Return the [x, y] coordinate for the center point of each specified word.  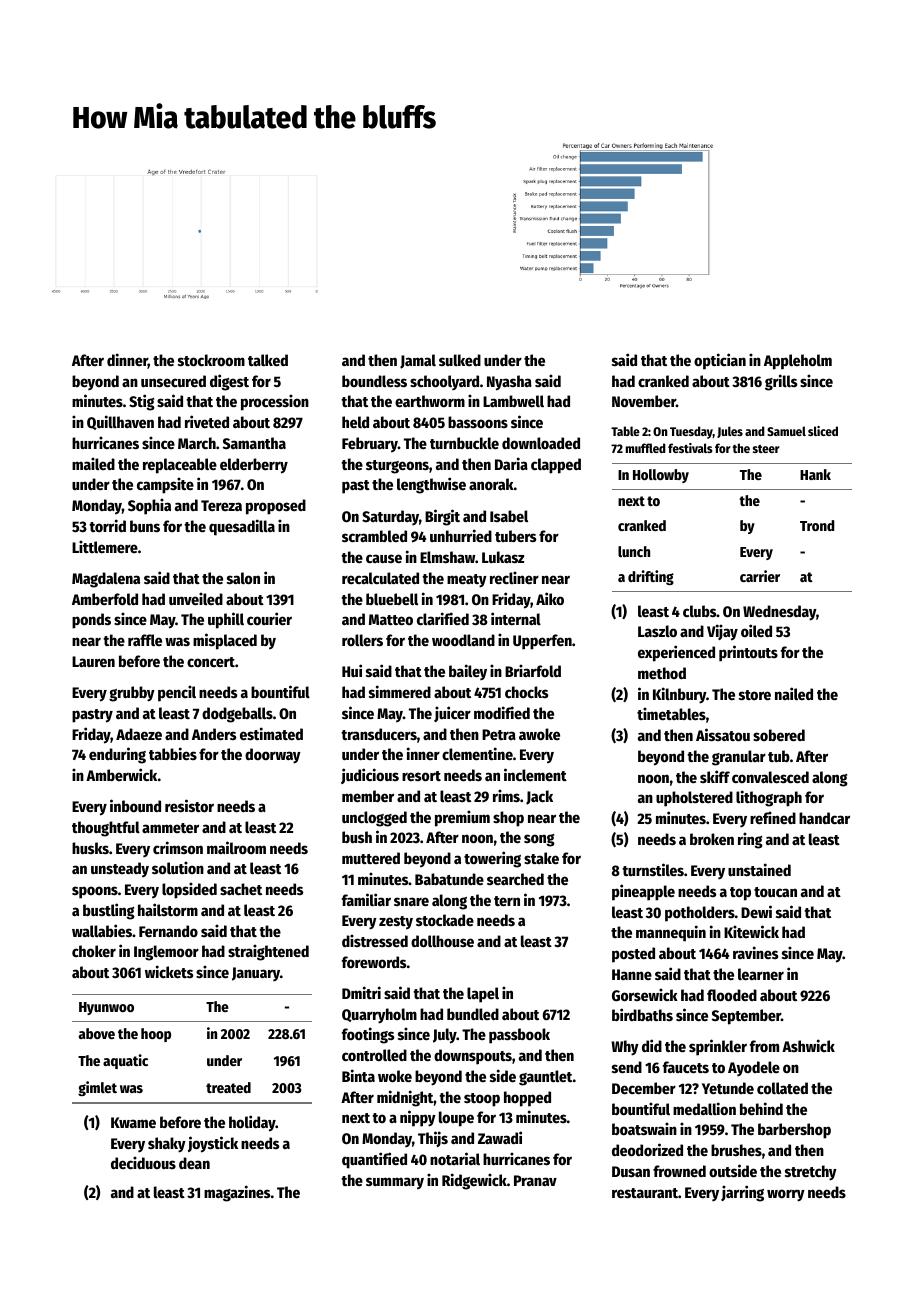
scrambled [374, 536]
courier [269, 618]
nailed [794, 693]
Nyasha [509, 383]
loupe [456, 1119]
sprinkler [718, 1047]
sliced [823, 431]
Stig [142, 402]
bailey [468, 672]
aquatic [125, 1061]
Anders [214, 734]
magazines [237, 1193]
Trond [817, 525]
